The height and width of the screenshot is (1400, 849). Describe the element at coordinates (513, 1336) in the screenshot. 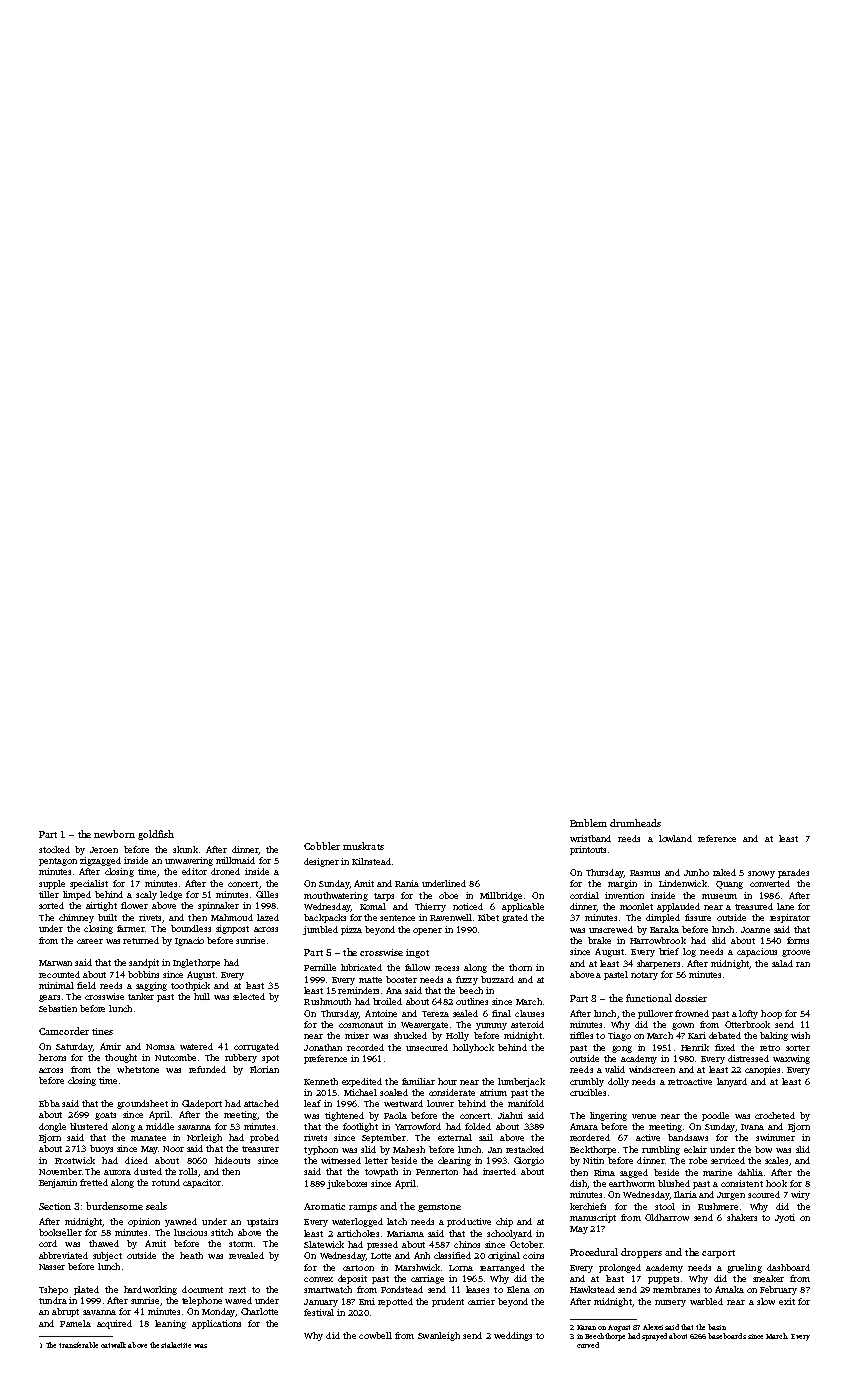

I see `weddings` at that location.
